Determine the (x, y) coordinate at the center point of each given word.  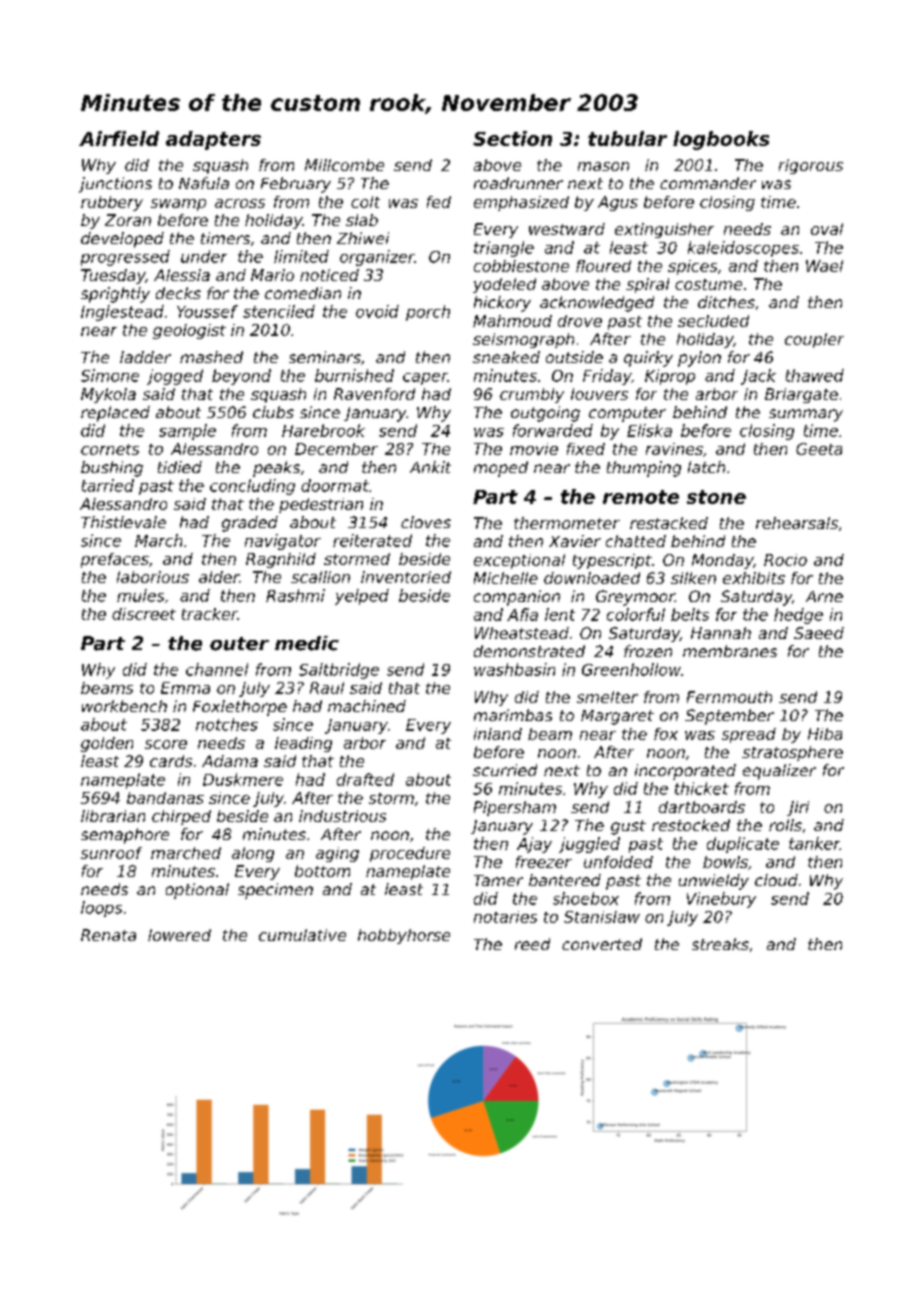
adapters (213, 140)
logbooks (721, 140)
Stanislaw (602, 917)
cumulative (302, 935)
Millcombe (344, 165)
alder (219, 577)
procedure (410, 854)
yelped (362, 597)
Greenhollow (631, 669)
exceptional (519, 561)
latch (706, 467)
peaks (276, 469)
